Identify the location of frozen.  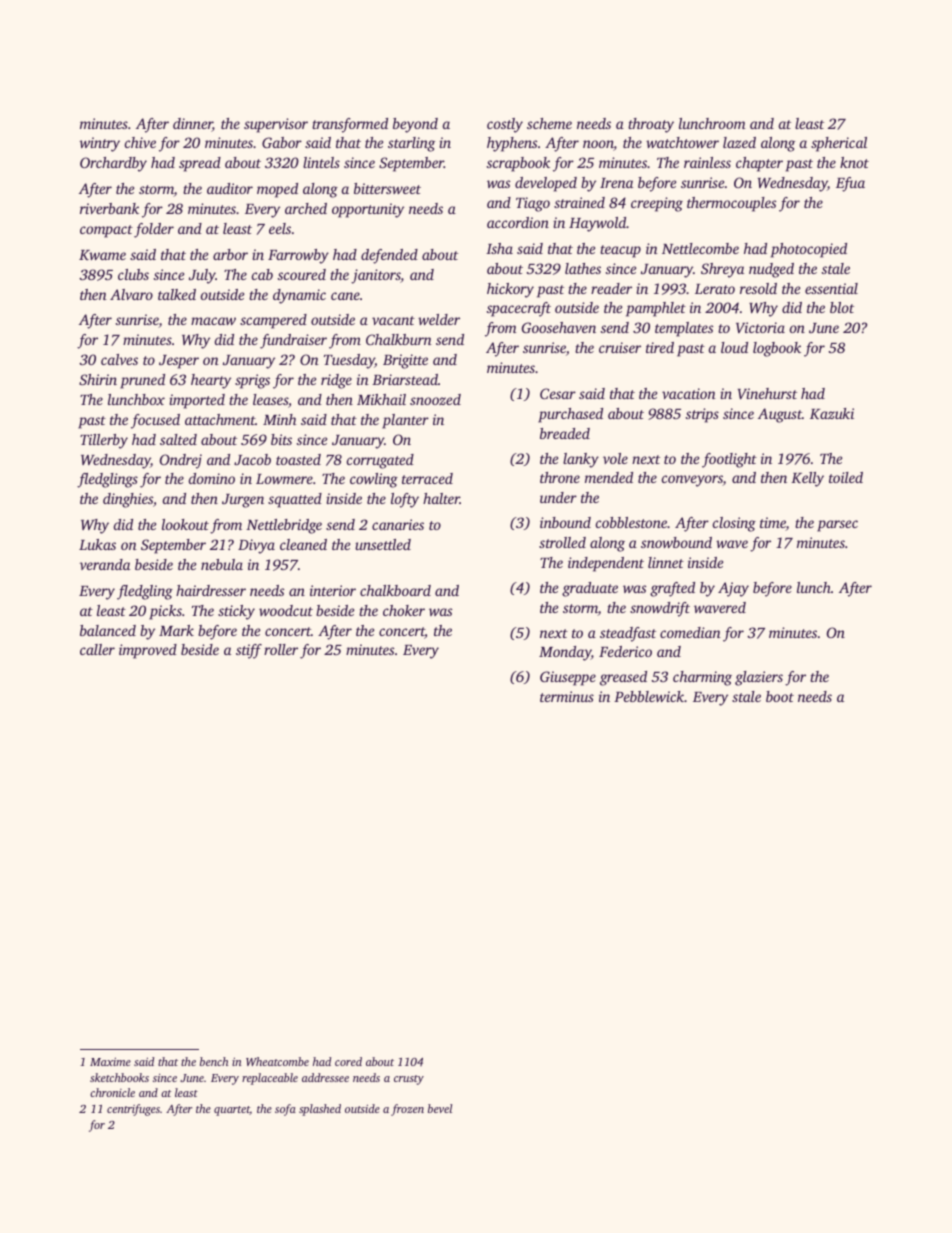
(407, 1110).
